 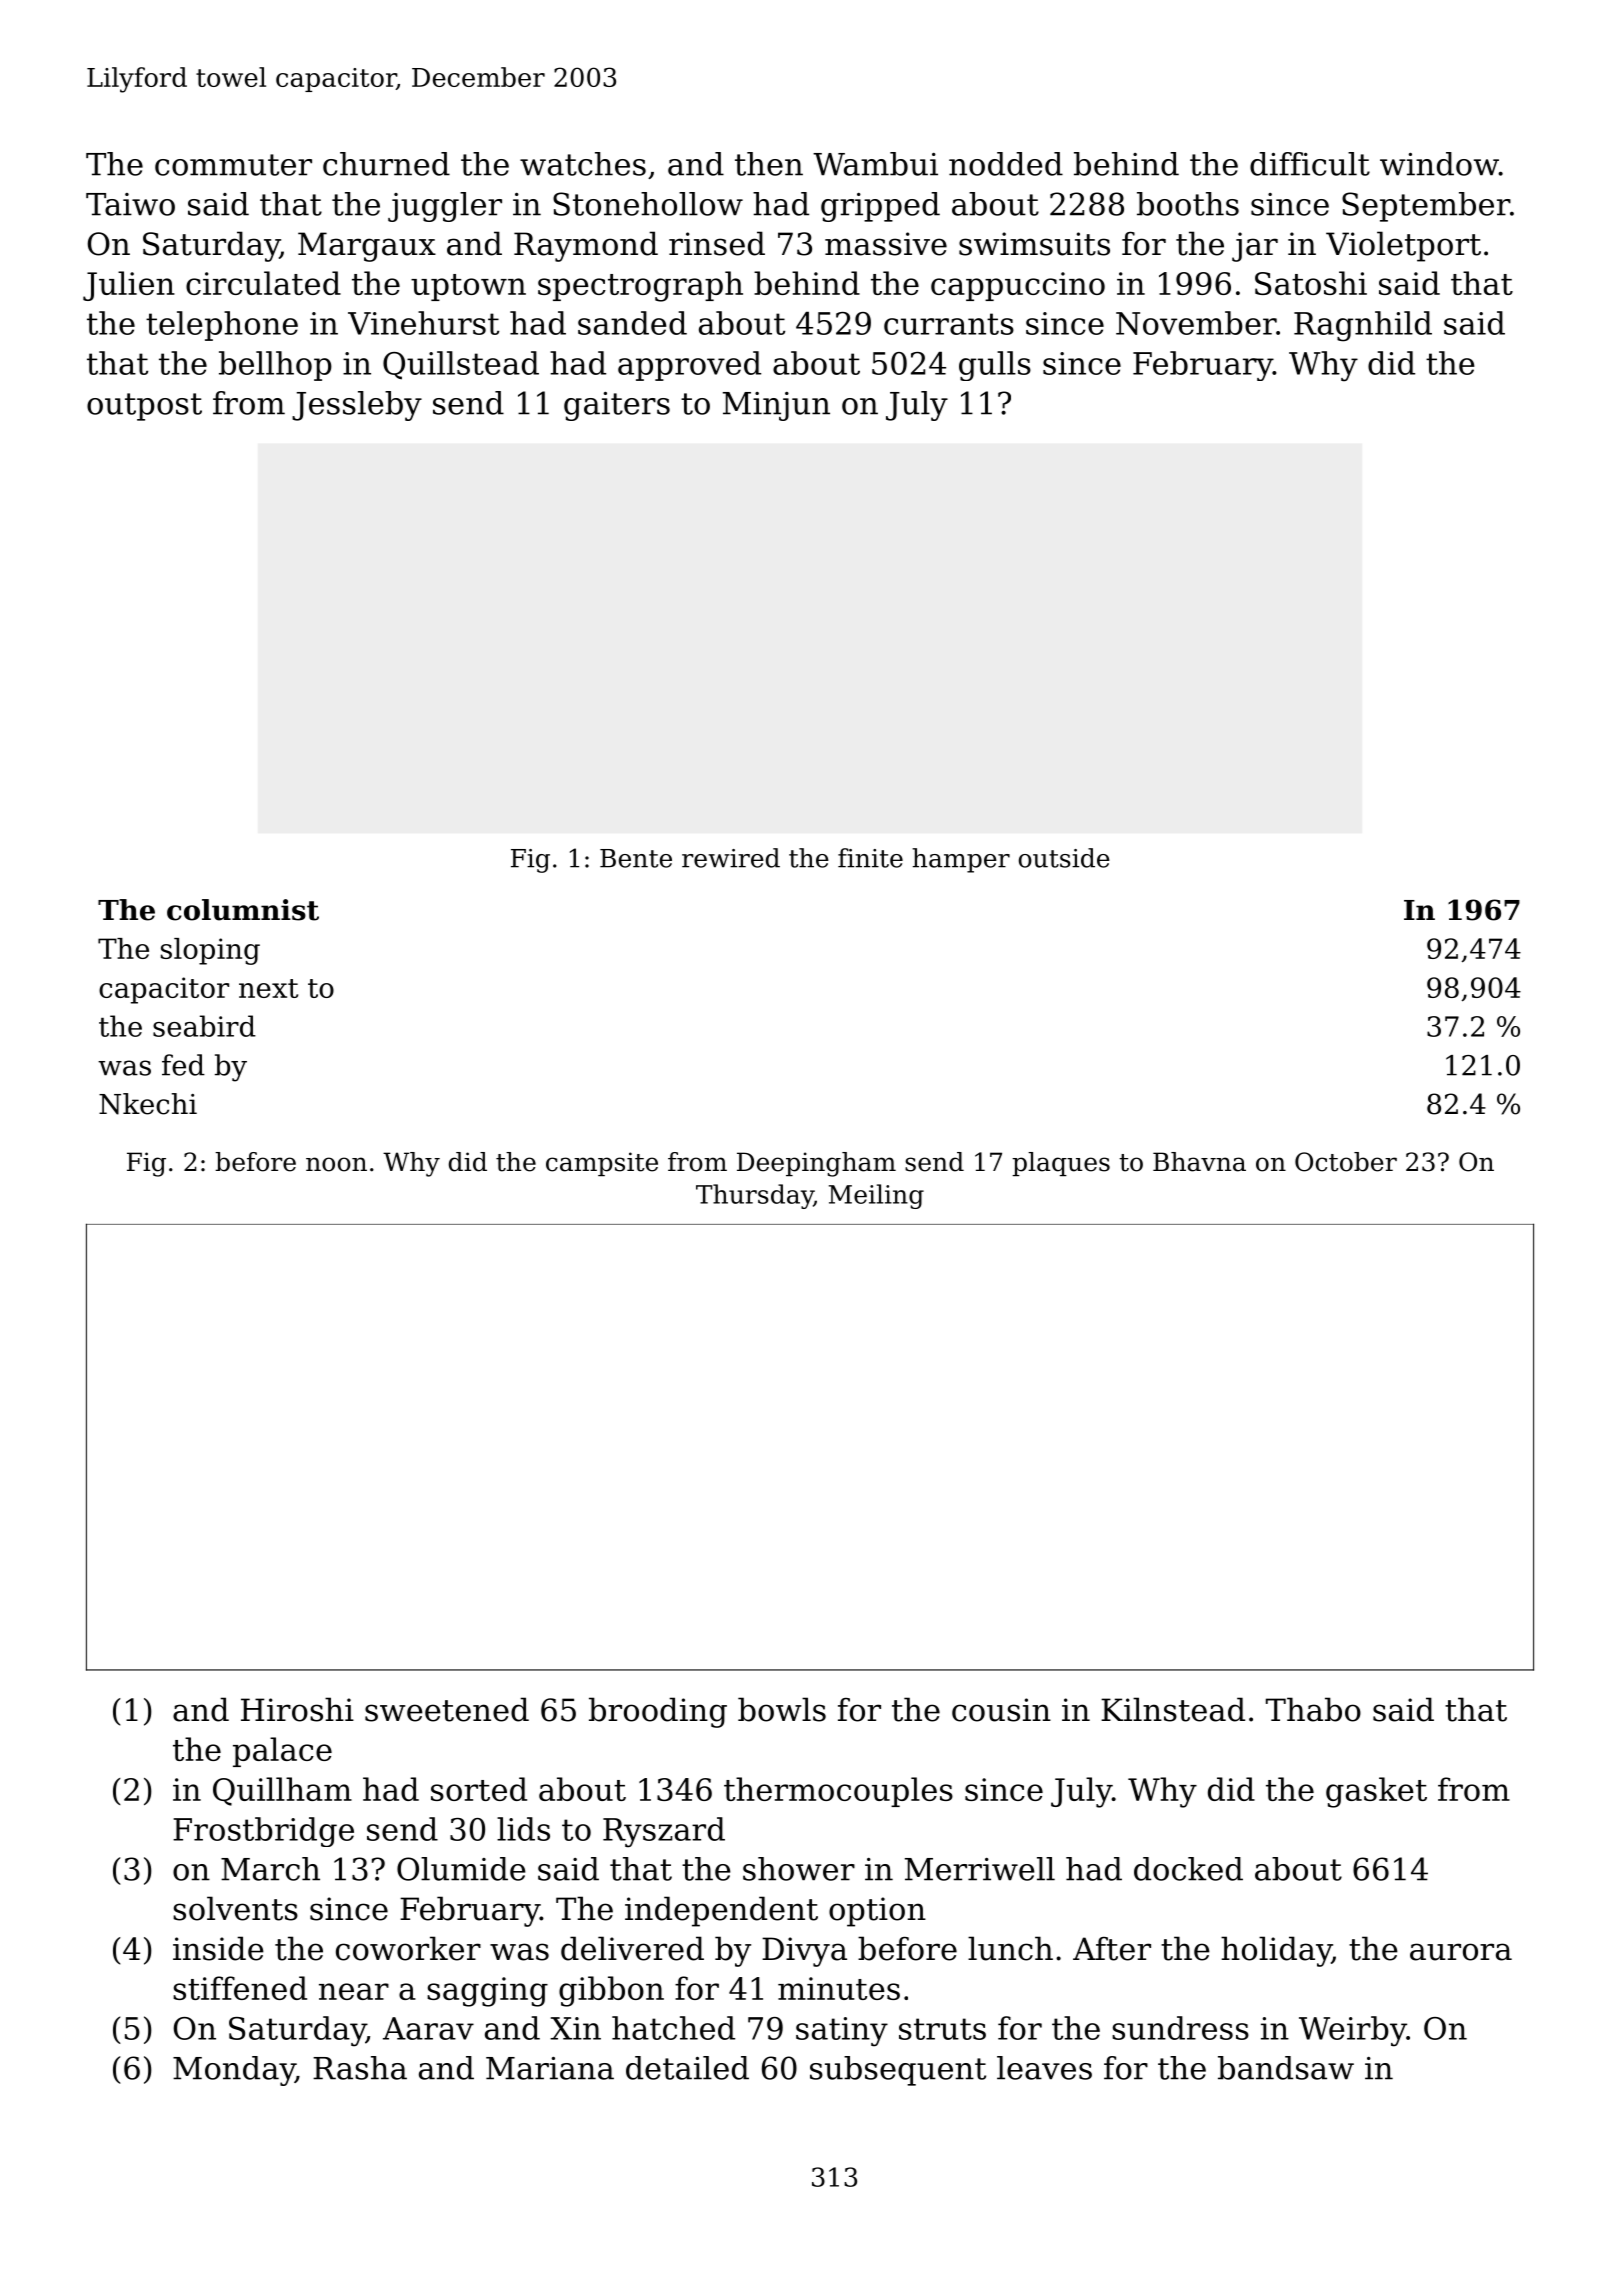 I want to click on October, so click(x=1346, y=1162).
